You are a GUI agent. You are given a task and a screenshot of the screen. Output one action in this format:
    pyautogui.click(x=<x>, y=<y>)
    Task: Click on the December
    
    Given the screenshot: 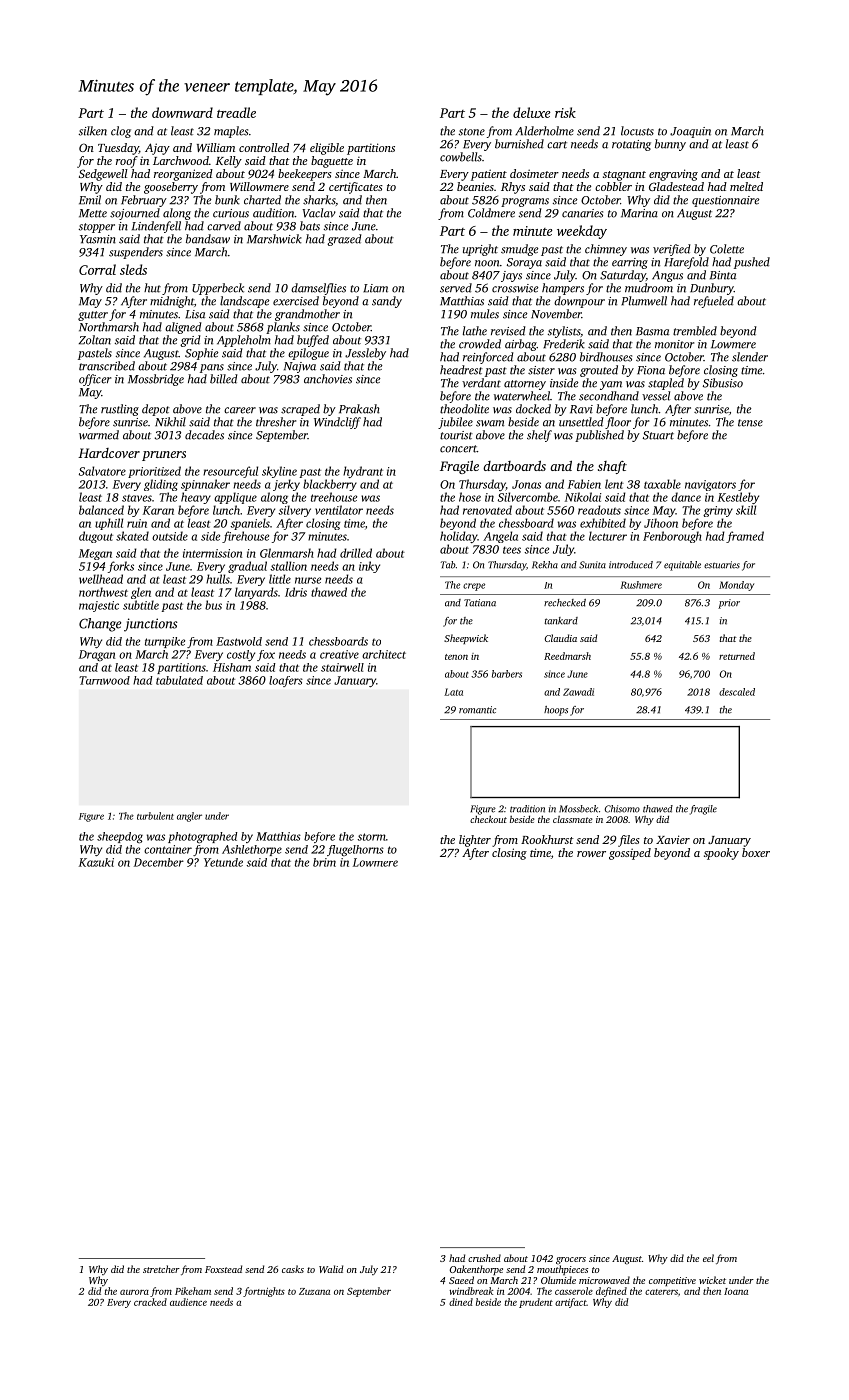 What is the action you would take?
    pyautogui.click(x=159, y=862)
